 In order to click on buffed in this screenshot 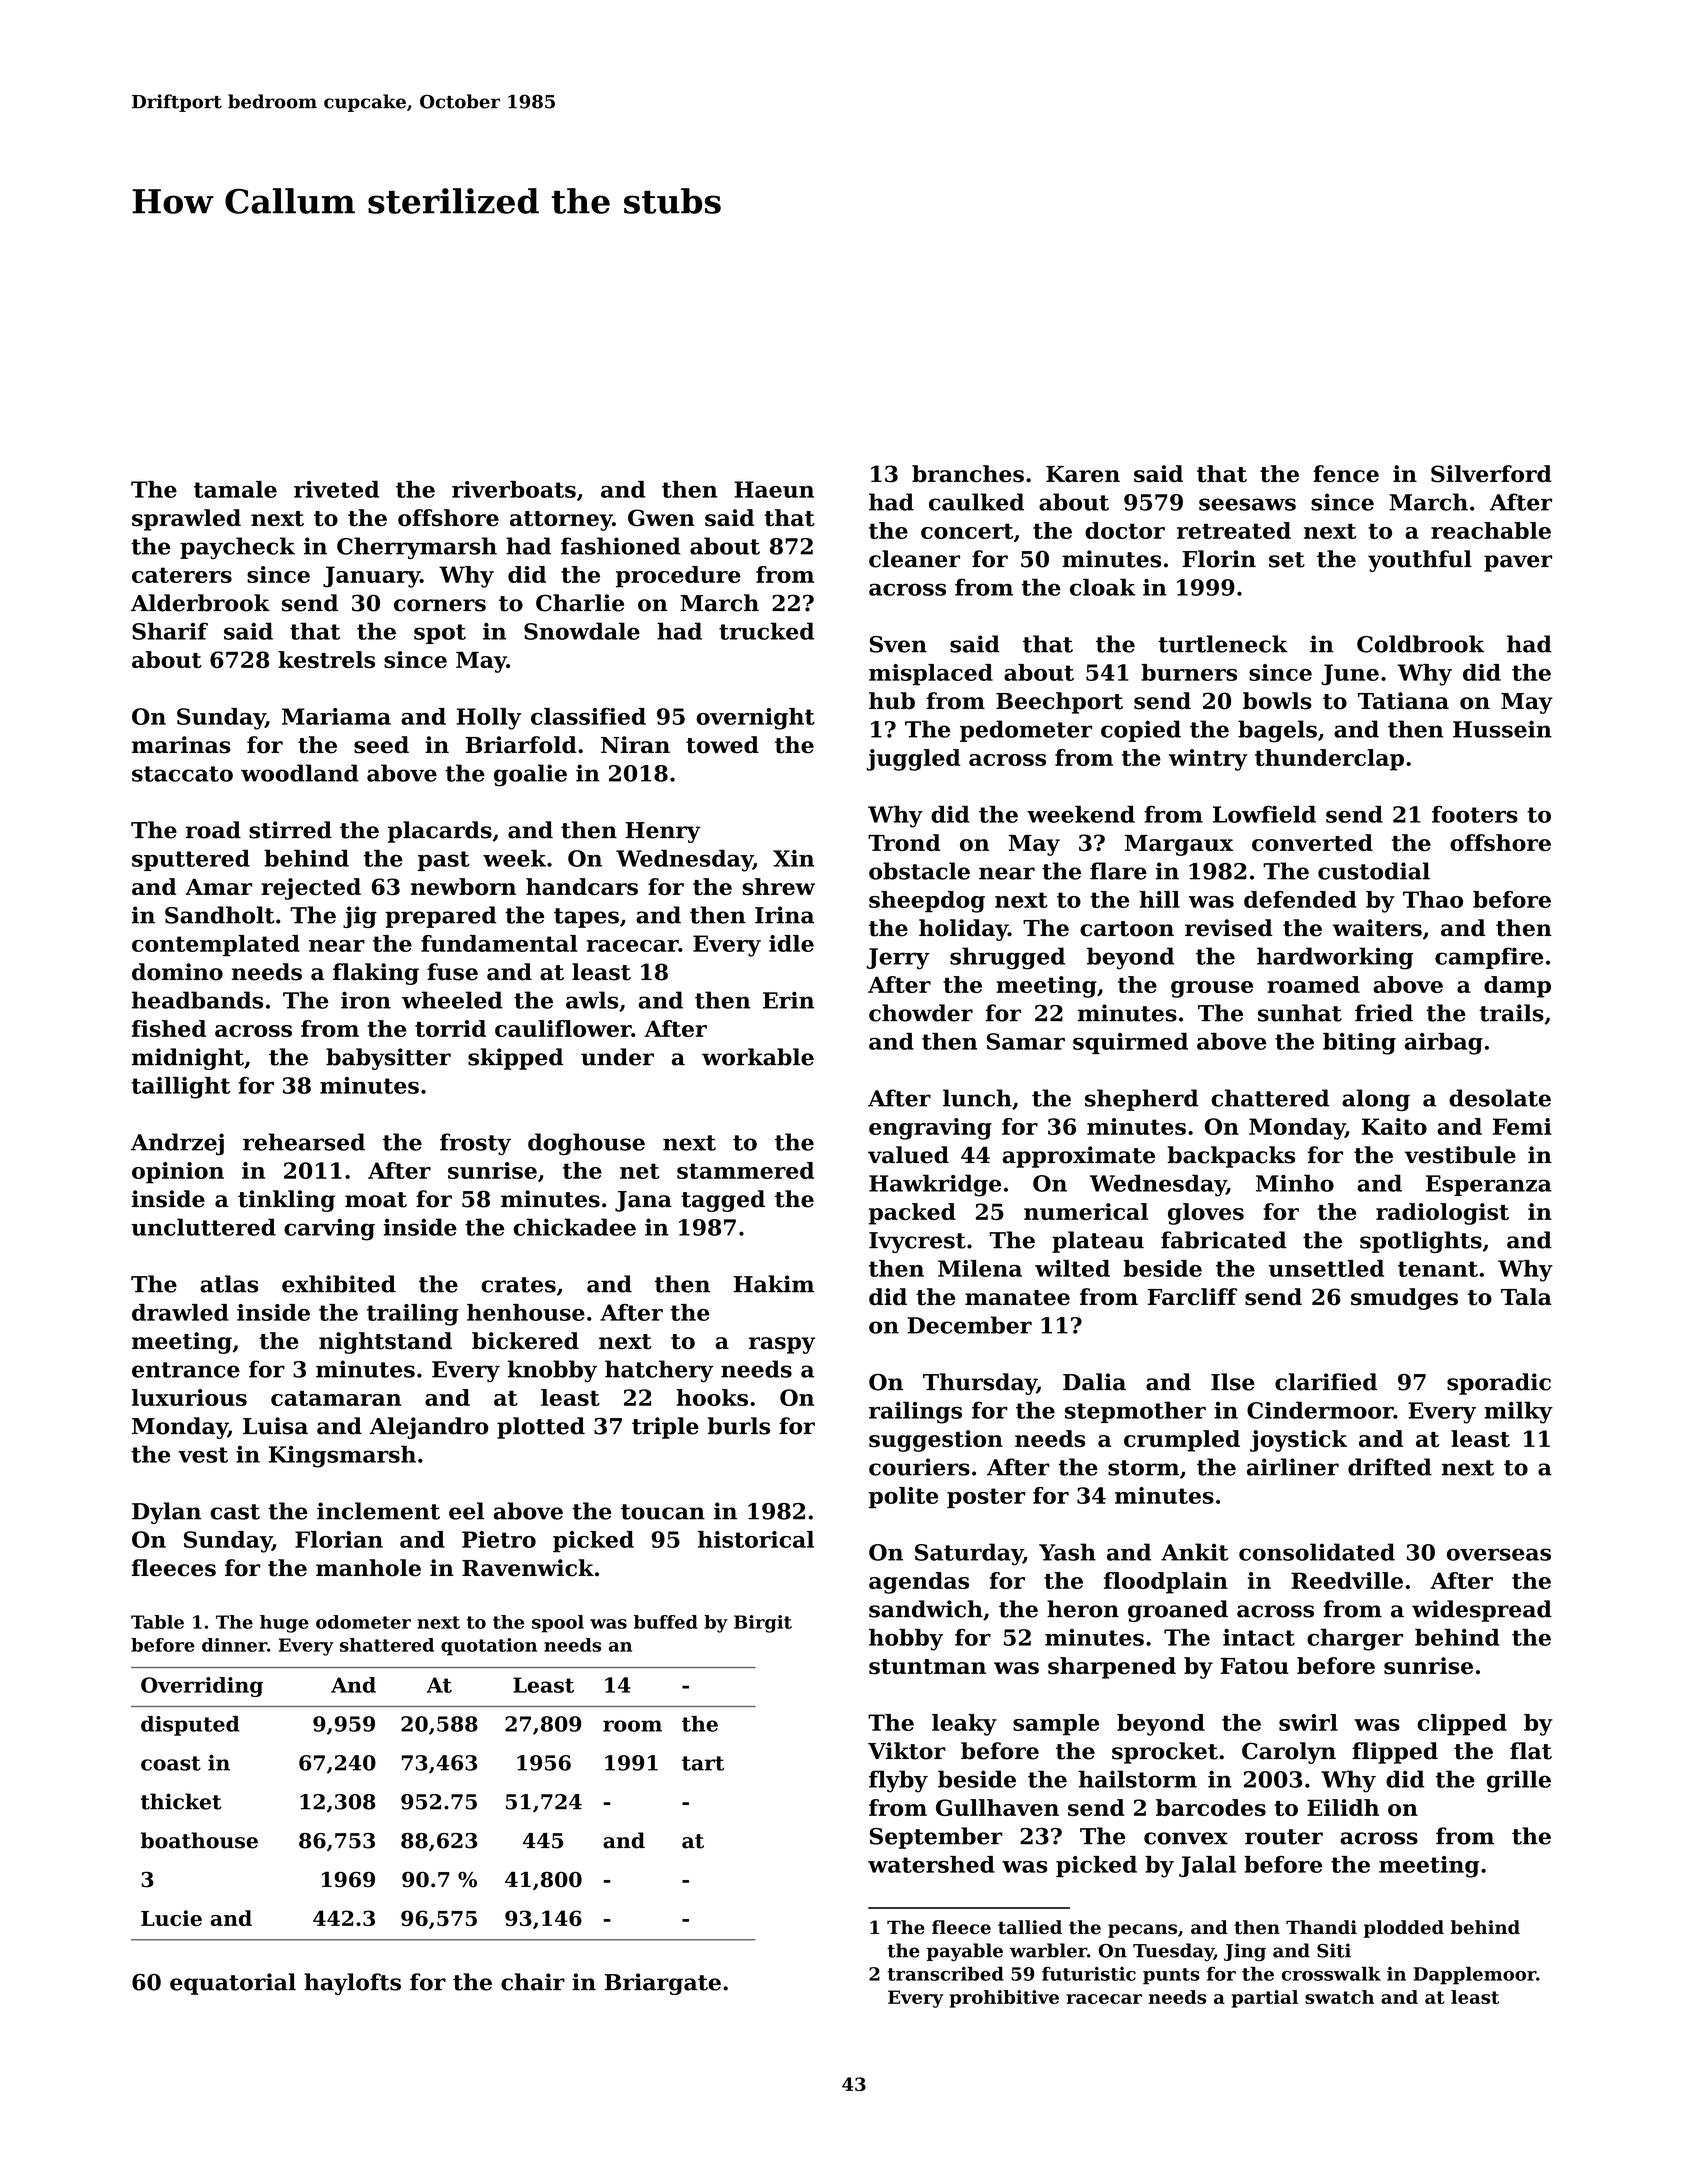, I will do `click(666, 1622)`.
